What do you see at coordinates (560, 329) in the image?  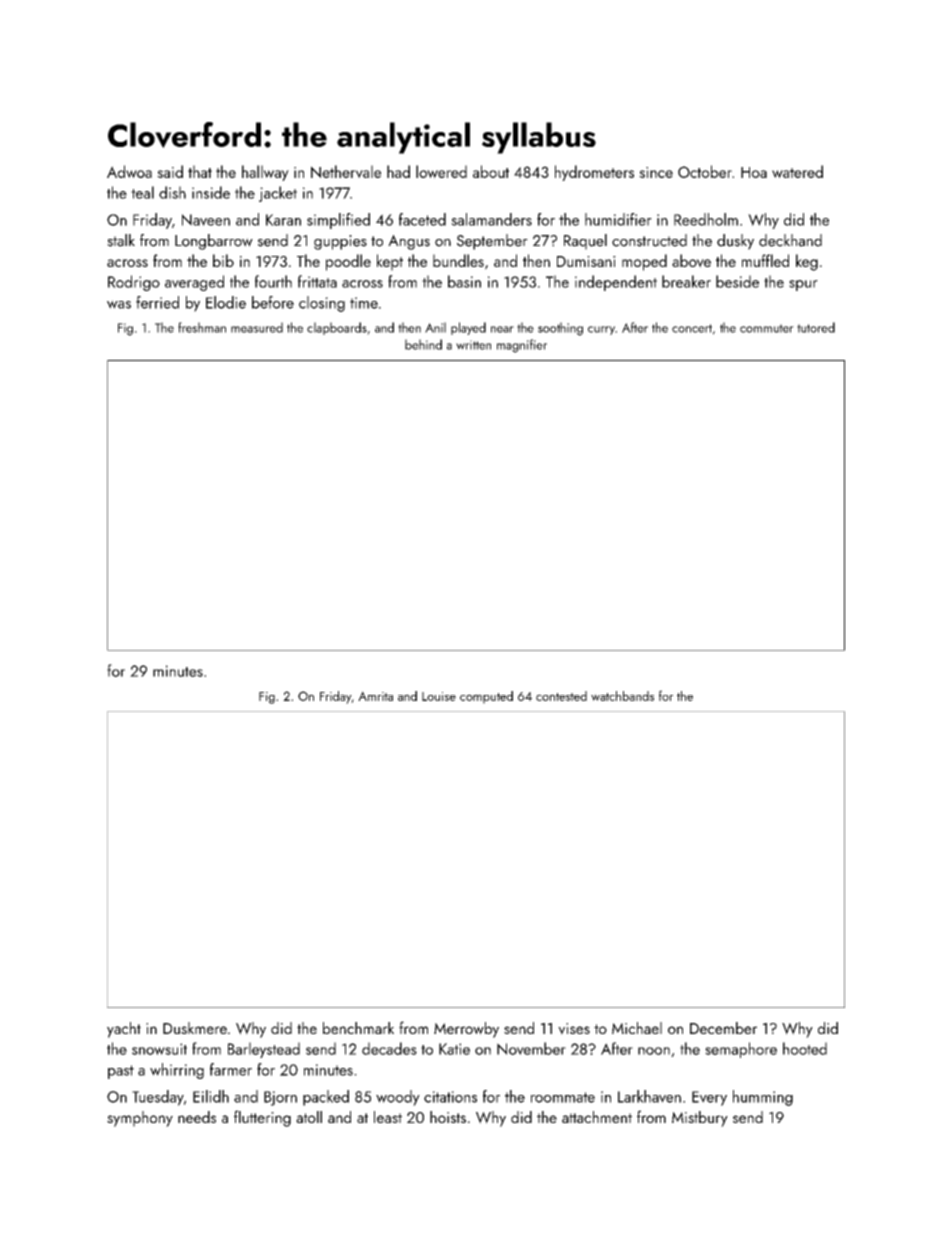 I see `soothing` at bounding box center [560, 329].
